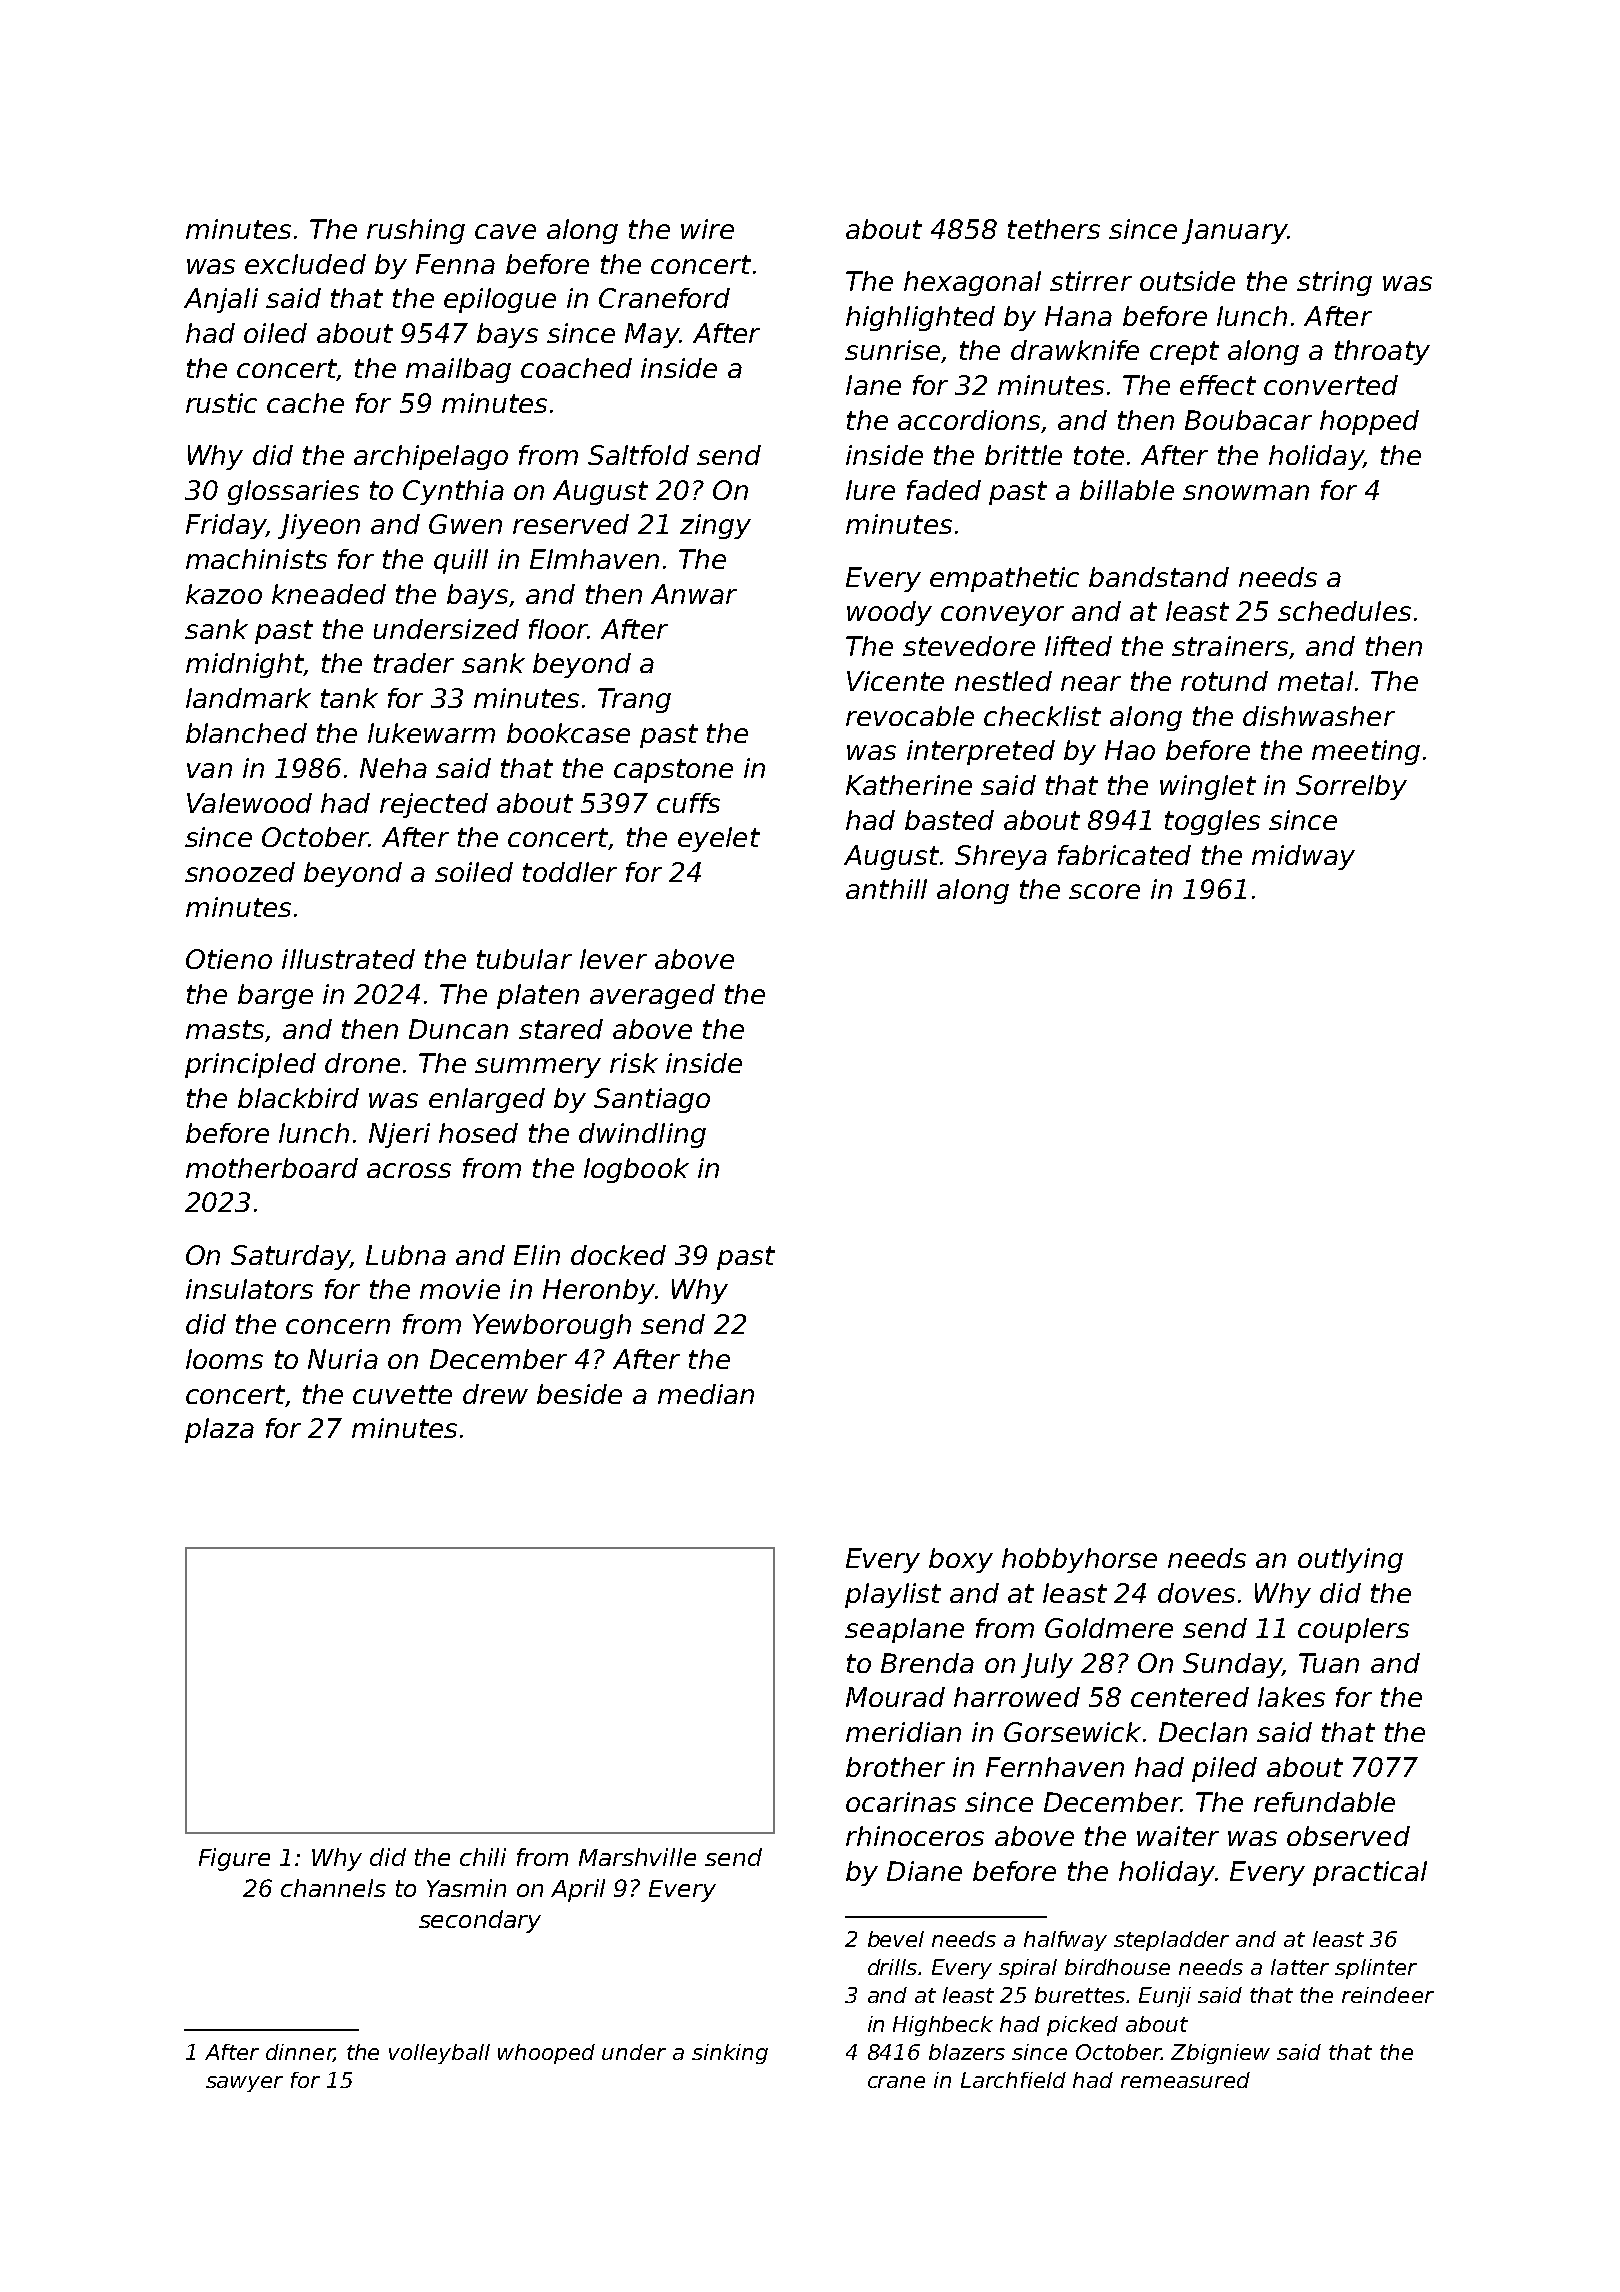  What do you see at coordinates (706, 1394) in the image?
I see `median` at bounding box center [706, 1394].
